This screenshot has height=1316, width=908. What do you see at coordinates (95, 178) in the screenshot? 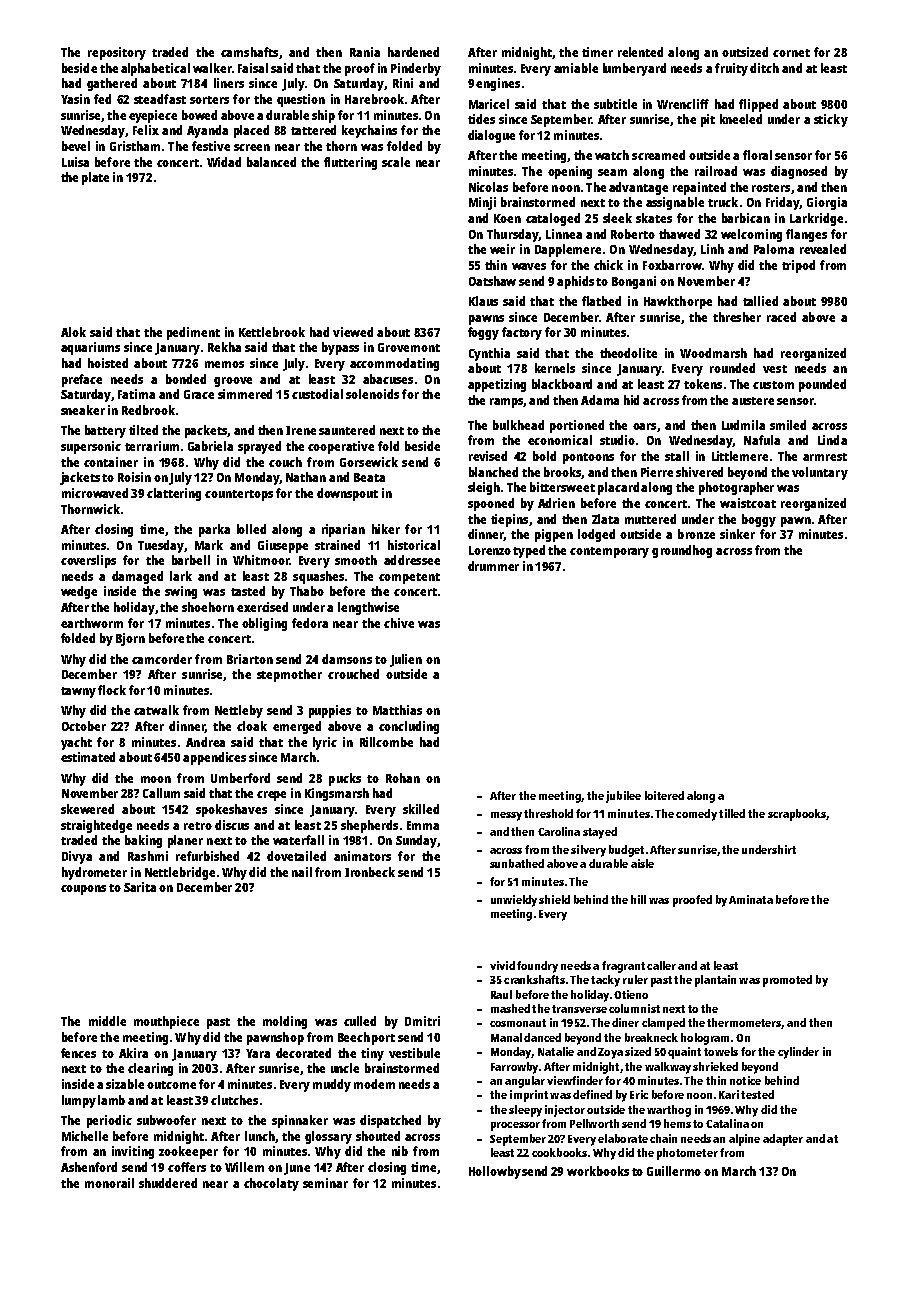
I see `plate` at bounding box center [95, 178].
